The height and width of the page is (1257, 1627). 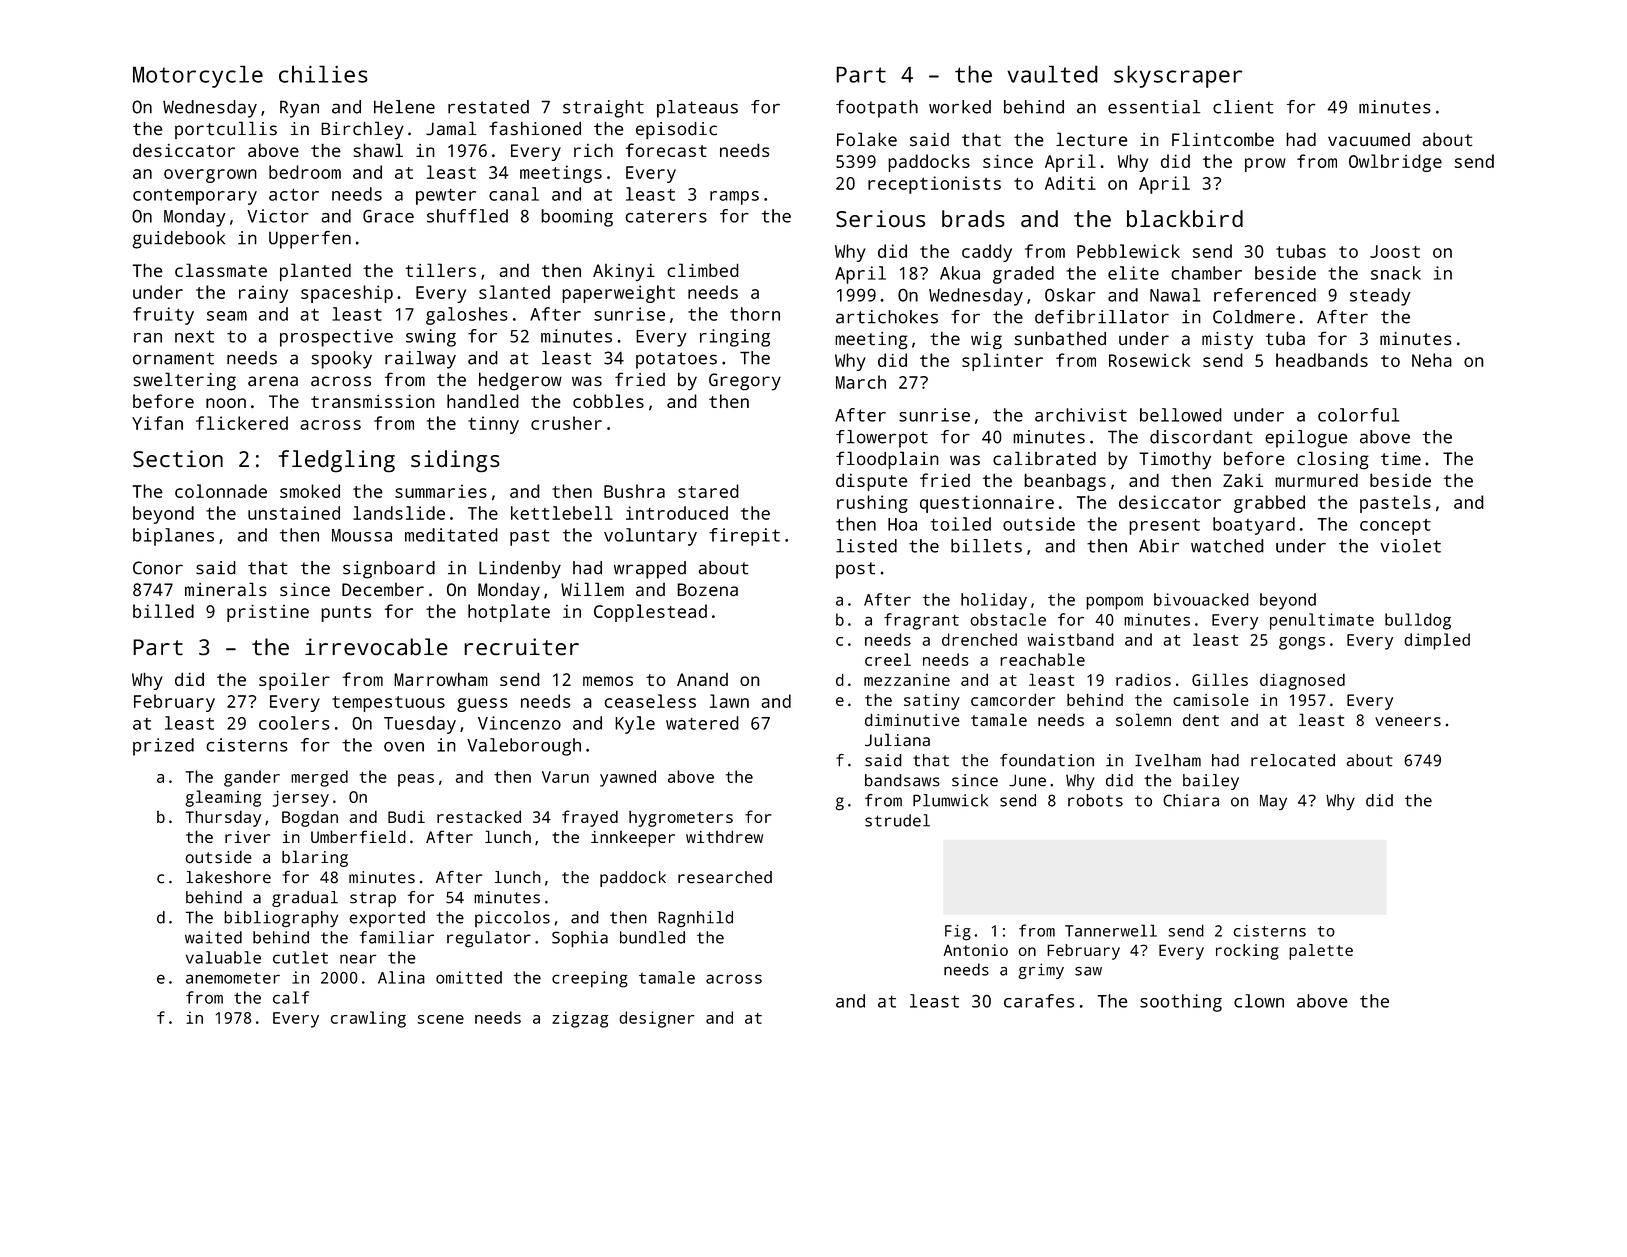 I want to click on skyscraper, so click(x=1178, y=76).
